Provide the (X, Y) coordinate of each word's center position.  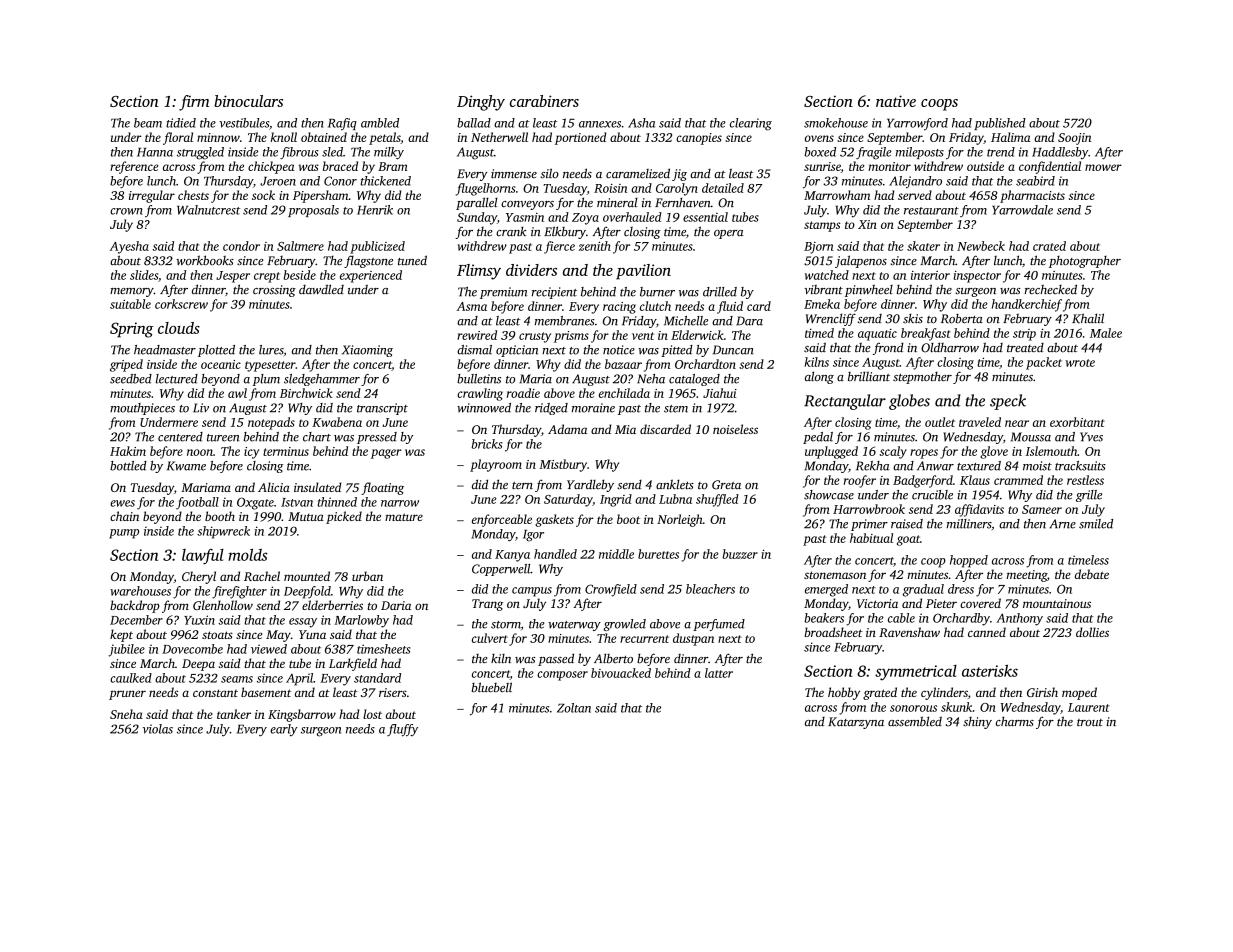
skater (923, 246)
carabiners (544, 101)
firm (194, 103)
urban (367, 576)
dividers (531, 270)
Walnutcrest (208, 210)
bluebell (491, 687)
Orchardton (705, 364)
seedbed (131, 379)
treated (1025, 348)
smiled (1096, 524)
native (896, 101)
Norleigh (680, 520)
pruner (127, 695)
